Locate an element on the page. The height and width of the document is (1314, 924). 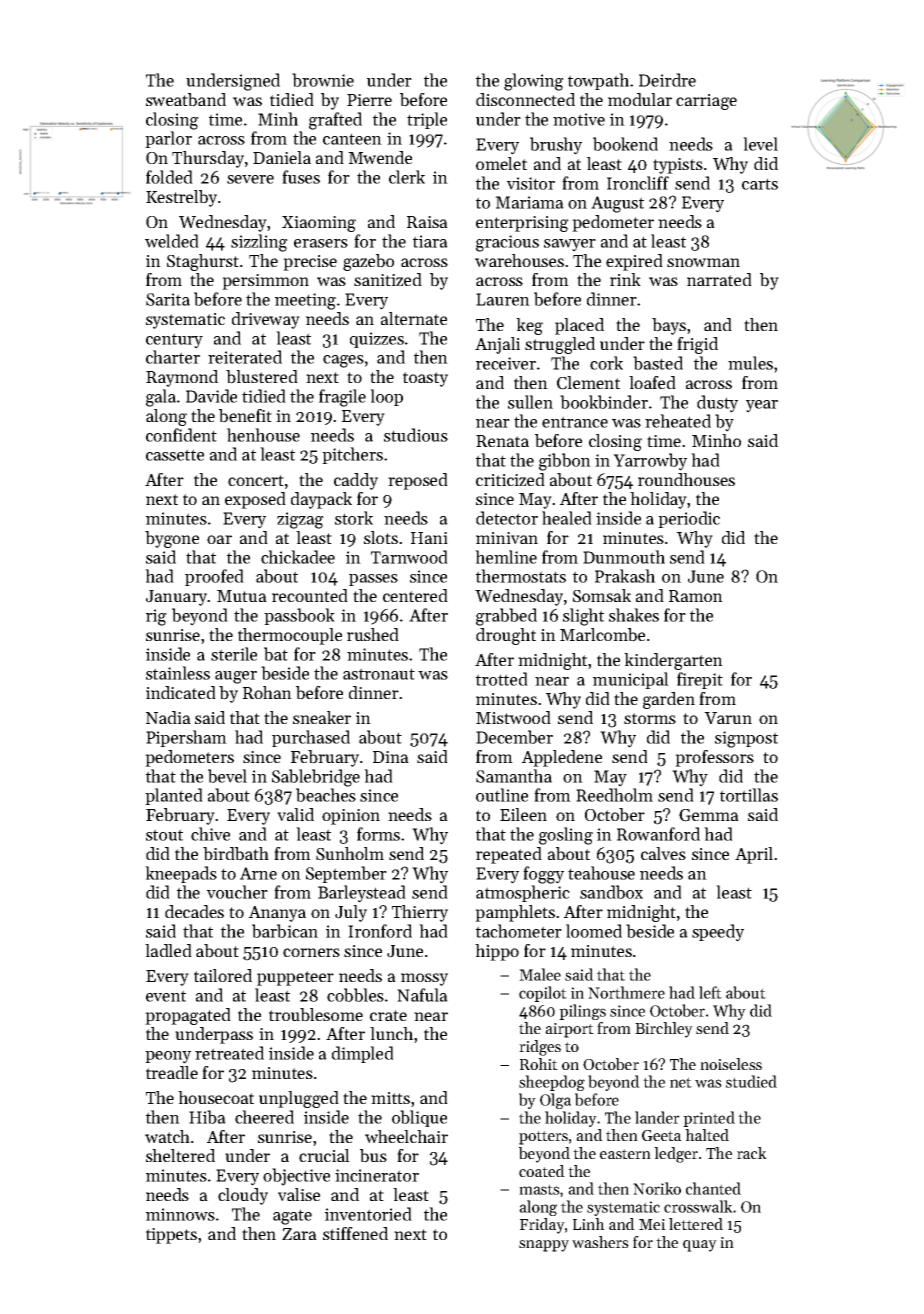
glowing is located at coordinates (534, 82).
